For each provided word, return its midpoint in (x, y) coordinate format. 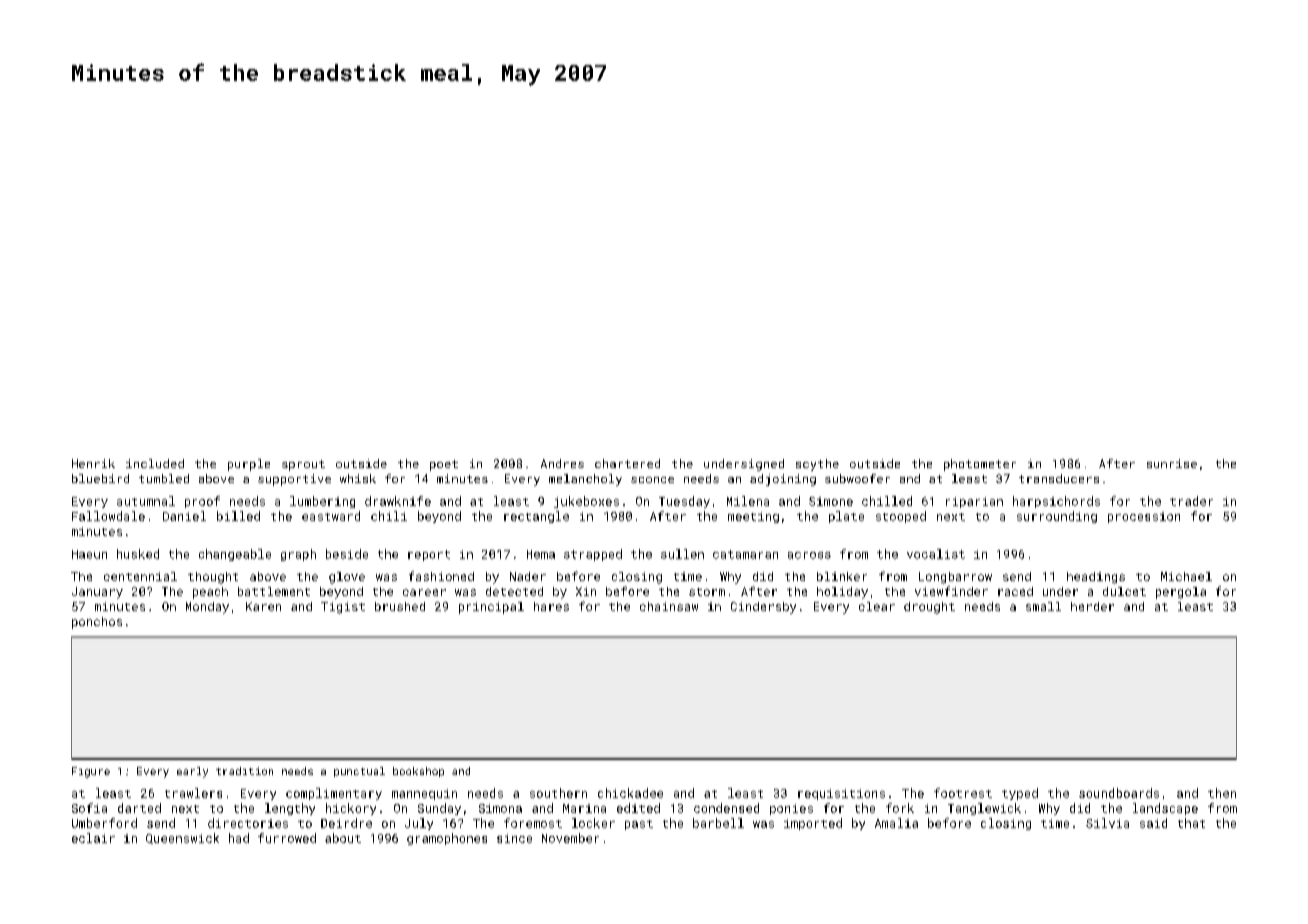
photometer (980, 465)
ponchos (97, 623)
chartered (627, 463)
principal (491, 608)
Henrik (93, 463)
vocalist (936, 554)
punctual (359, 772)
